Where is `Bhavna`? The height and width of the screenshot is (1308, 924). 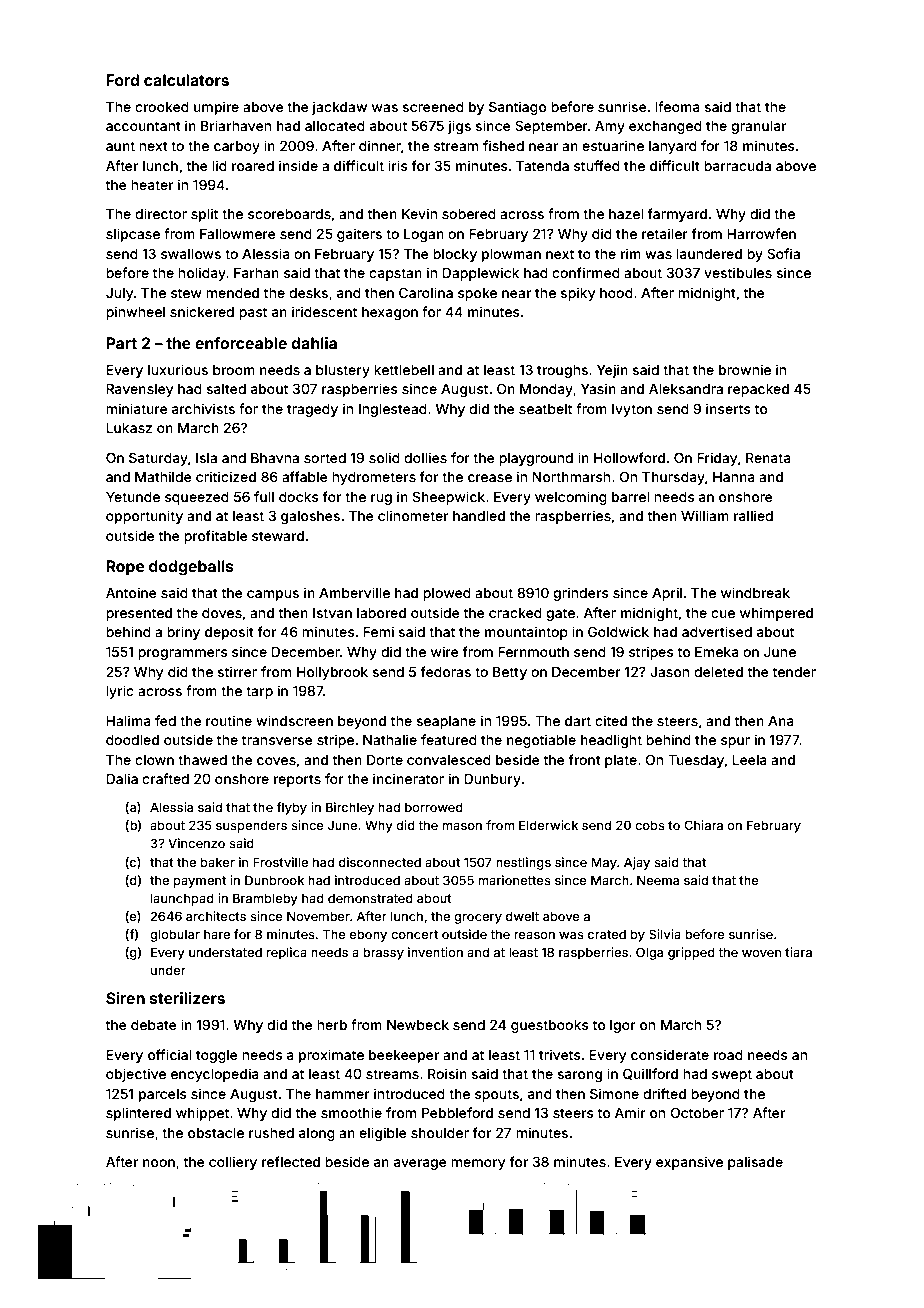 Bhavna is located at coordinates (275, 458).
